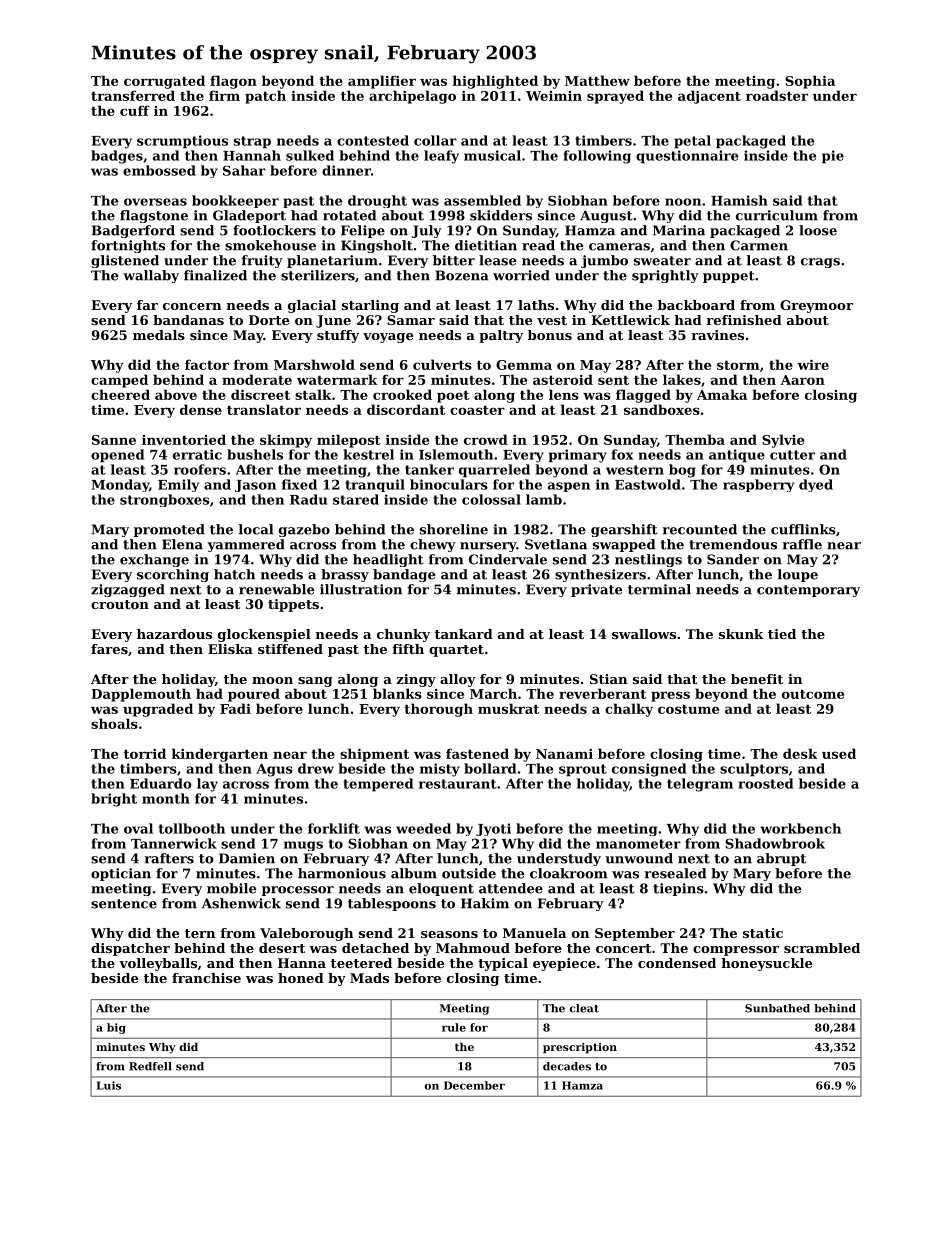  What do you see at coordinates (813, 694) in the screenshot?
I see `outcome` at bounding box center [813, 694].
